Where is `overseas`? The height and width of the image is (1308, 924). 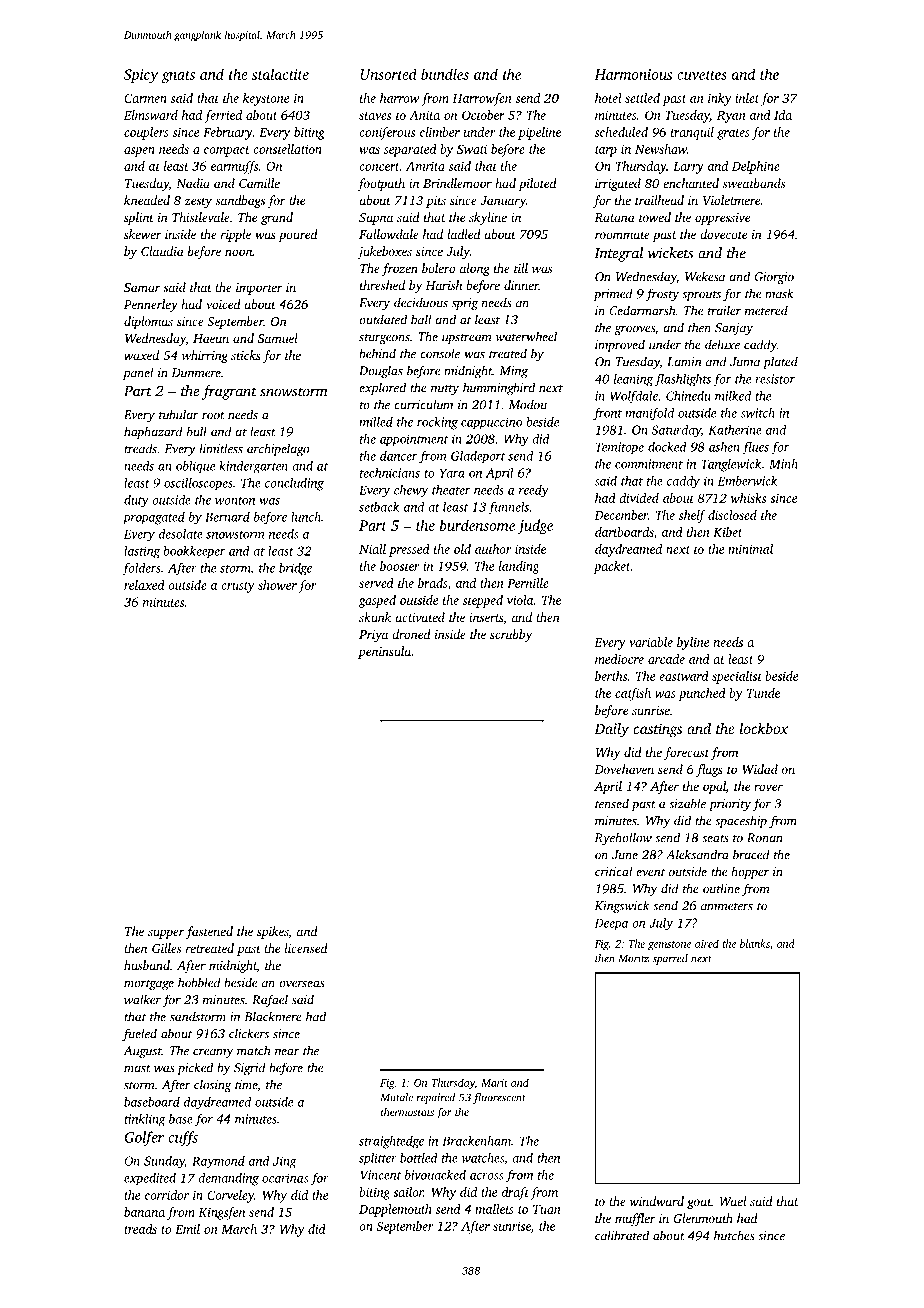 overseas is located at coordinates (302, 984).
